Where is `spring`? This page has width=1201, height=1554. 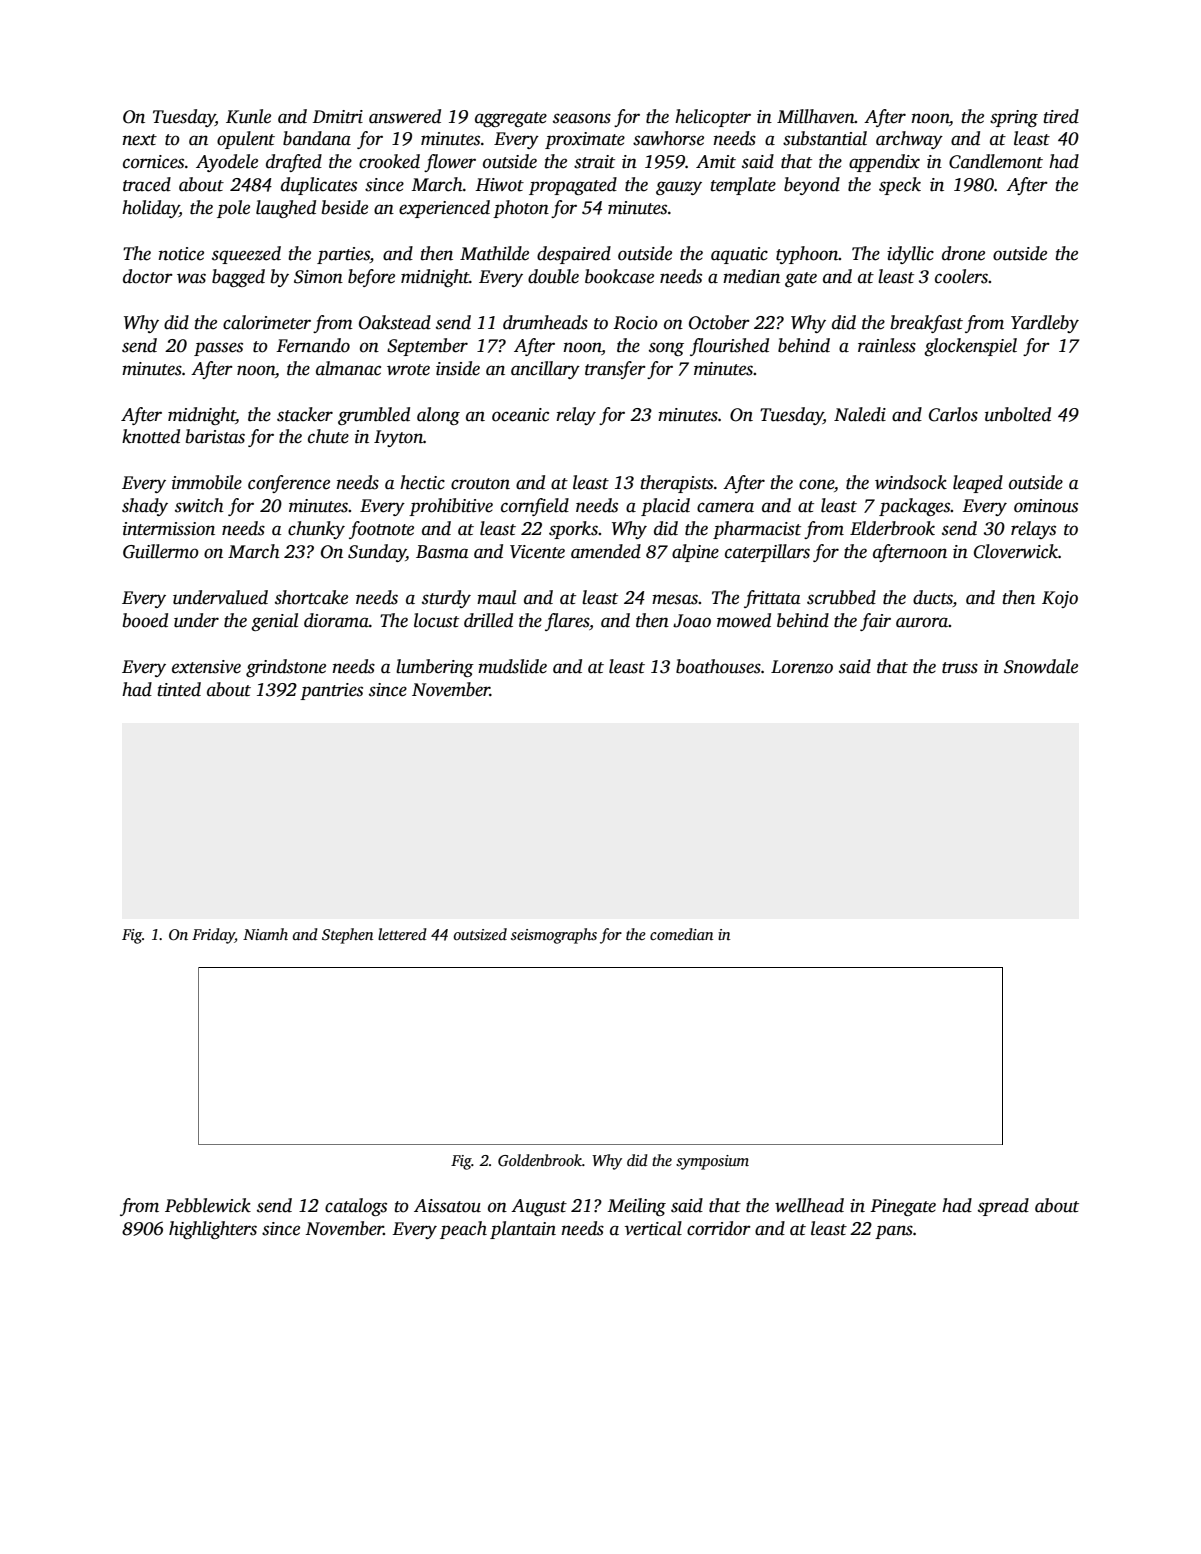
spring is located at coordinates (1014, 118).
